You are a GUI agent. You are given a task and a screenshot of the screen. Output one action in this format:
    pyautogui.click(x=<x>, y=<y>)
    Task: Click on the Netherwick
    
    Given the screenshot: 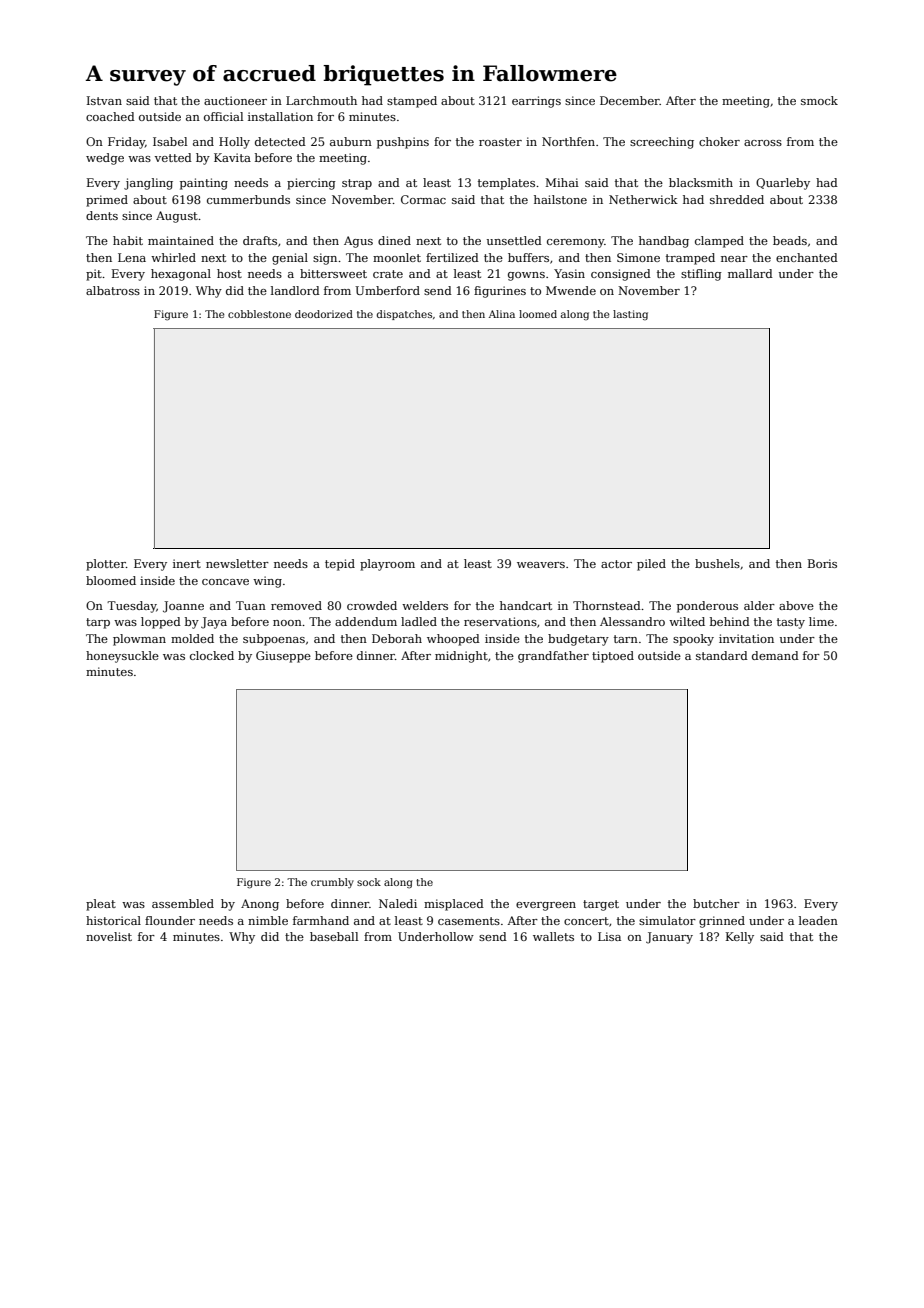 What is the action you would take?
    pyautogui.click(x=643, y=199)
